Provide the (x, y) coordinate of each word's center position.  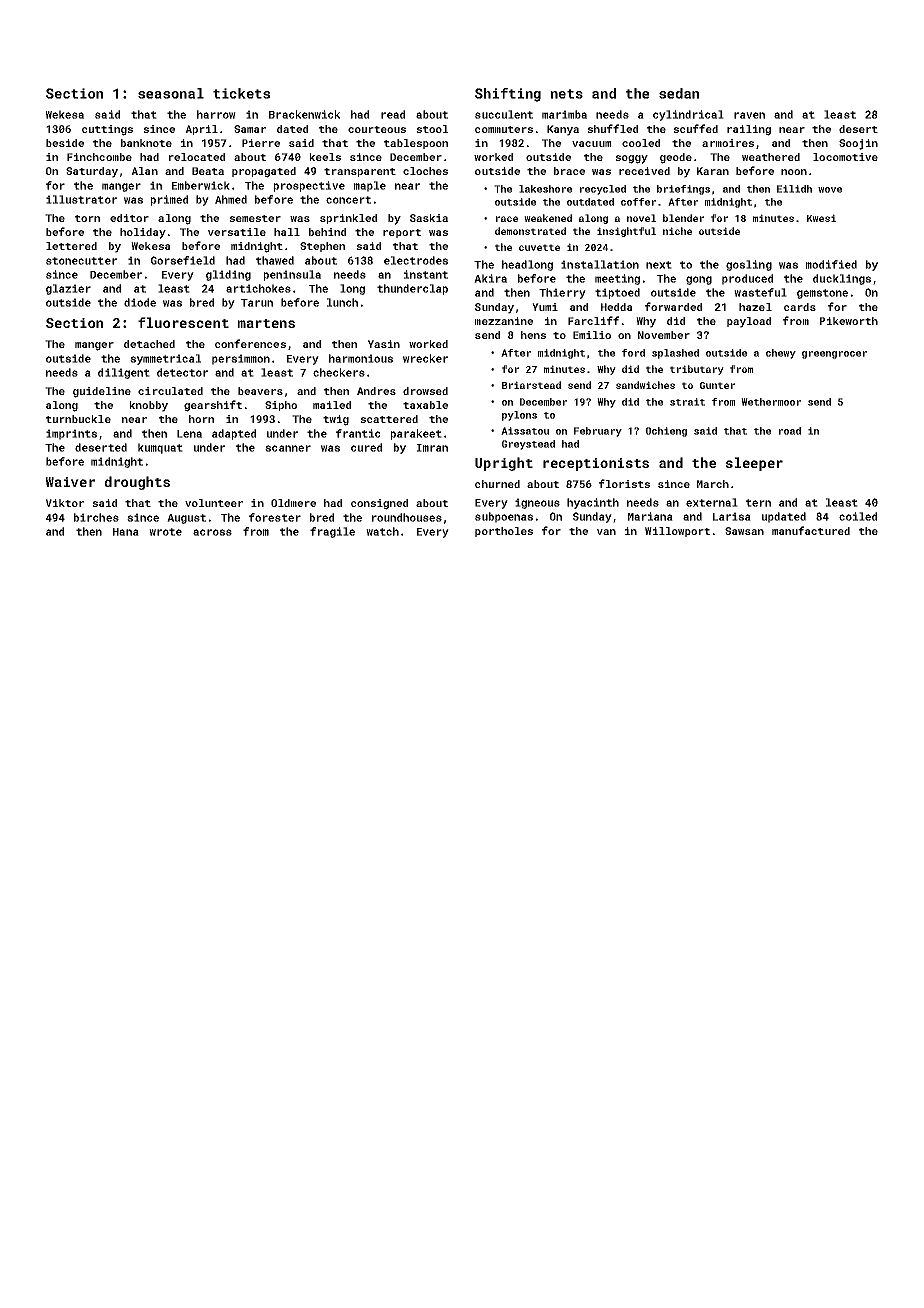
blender (683, 218)
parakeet (416, 434)
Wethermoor (771, 402)
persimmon (241, 359)
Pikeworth (849, 321)
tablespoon (416, 144)
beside (65, 143)
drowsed (425, 391)
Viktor (65, 503)
